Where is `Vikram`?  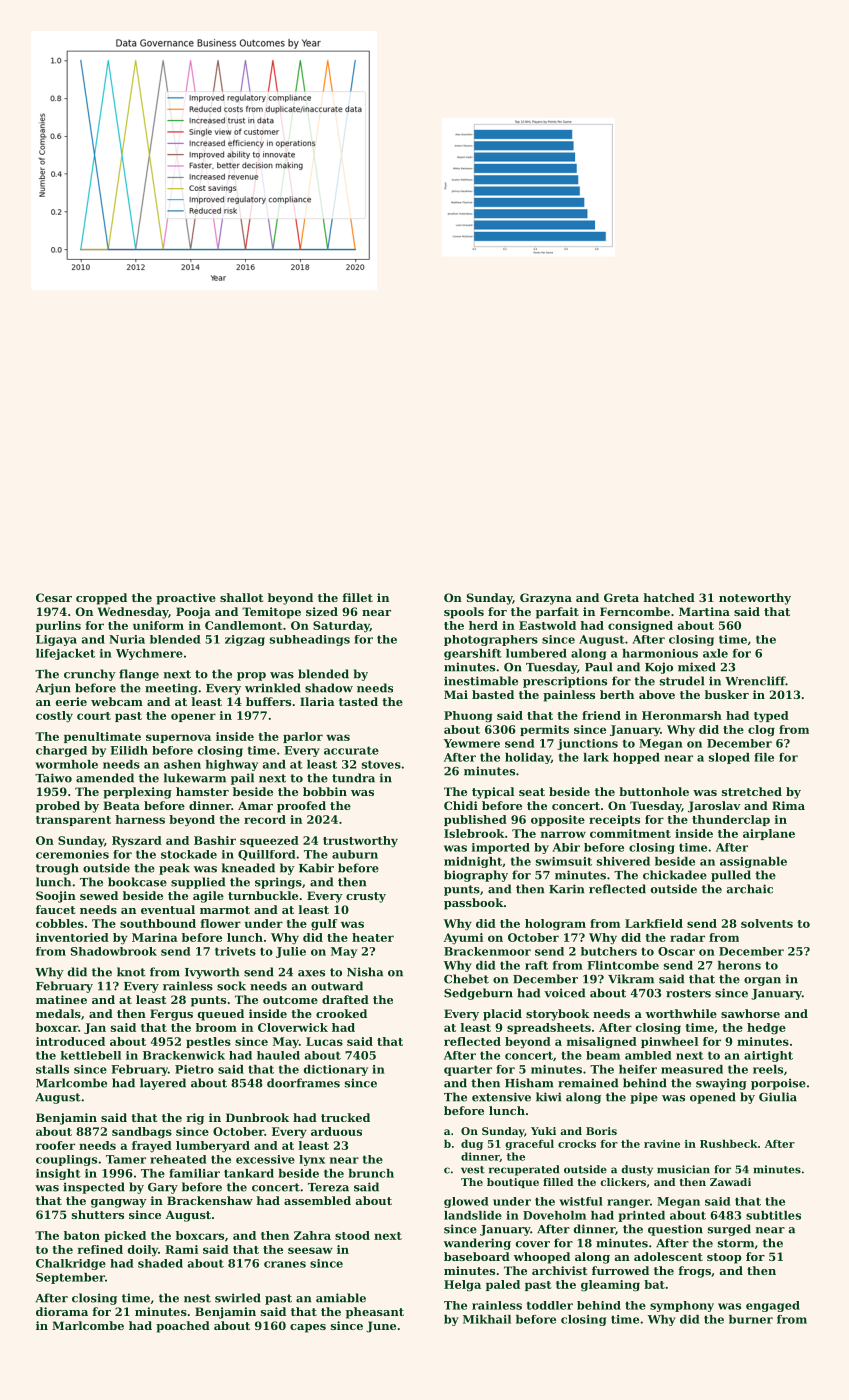 Vikram is located at coordinates (631, 979).
